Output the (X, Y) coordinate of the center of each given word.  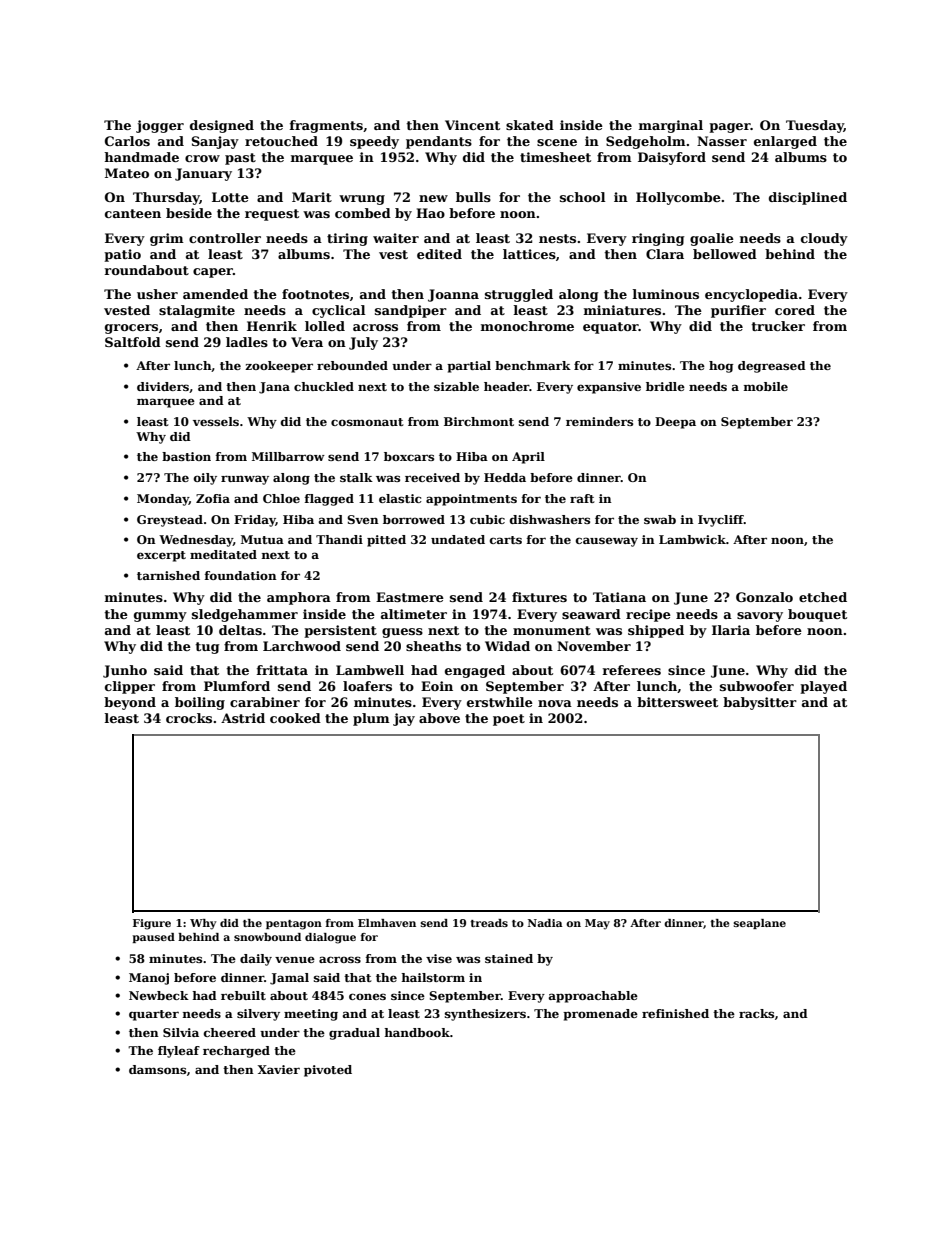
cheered (230, 1032)
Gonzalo (764, 597)
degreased (772, 367)
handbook (417, 1032)
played (823, 687)
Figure (152, 924)
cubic (487, 519)
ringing (658, 239)
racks (756, 1013)
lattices (529, 254)
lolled (325, 326)
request (272, 215)
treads (489, 923)
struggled (519, 295)
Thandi (339, 539)
